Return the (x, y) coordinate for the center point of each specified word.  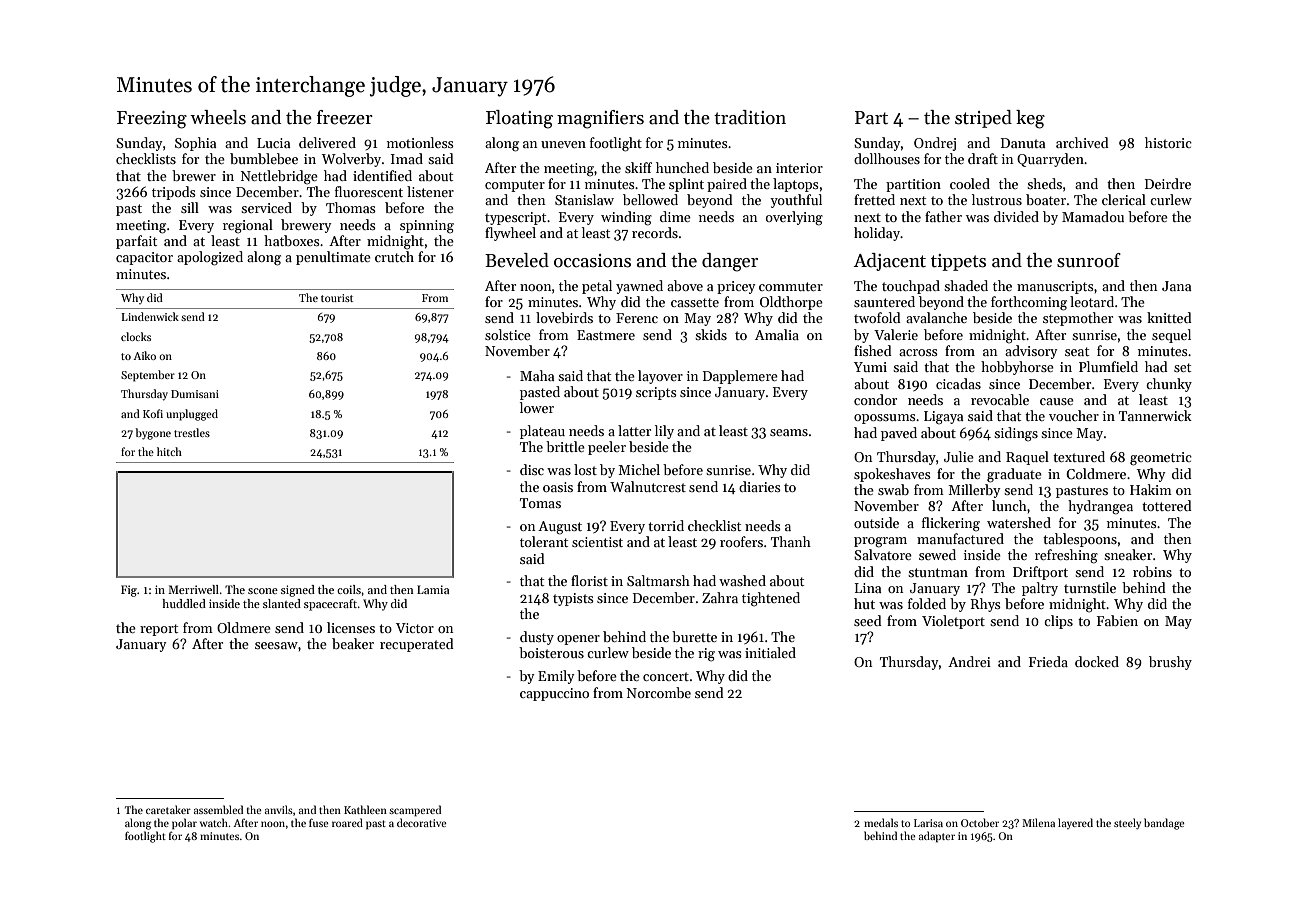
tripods (174, 193)
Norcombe (659, 692)
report (159, 630)
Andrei (969, 661)
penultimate (333, 258)
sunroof (1089, 260)
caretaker (168, 809)
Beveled (517, 260)
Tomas (540, 503)
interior (799, 168)
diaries (760, 486)
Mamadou (1093, 216)
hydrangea (1100, 507)
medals (881, 822)
